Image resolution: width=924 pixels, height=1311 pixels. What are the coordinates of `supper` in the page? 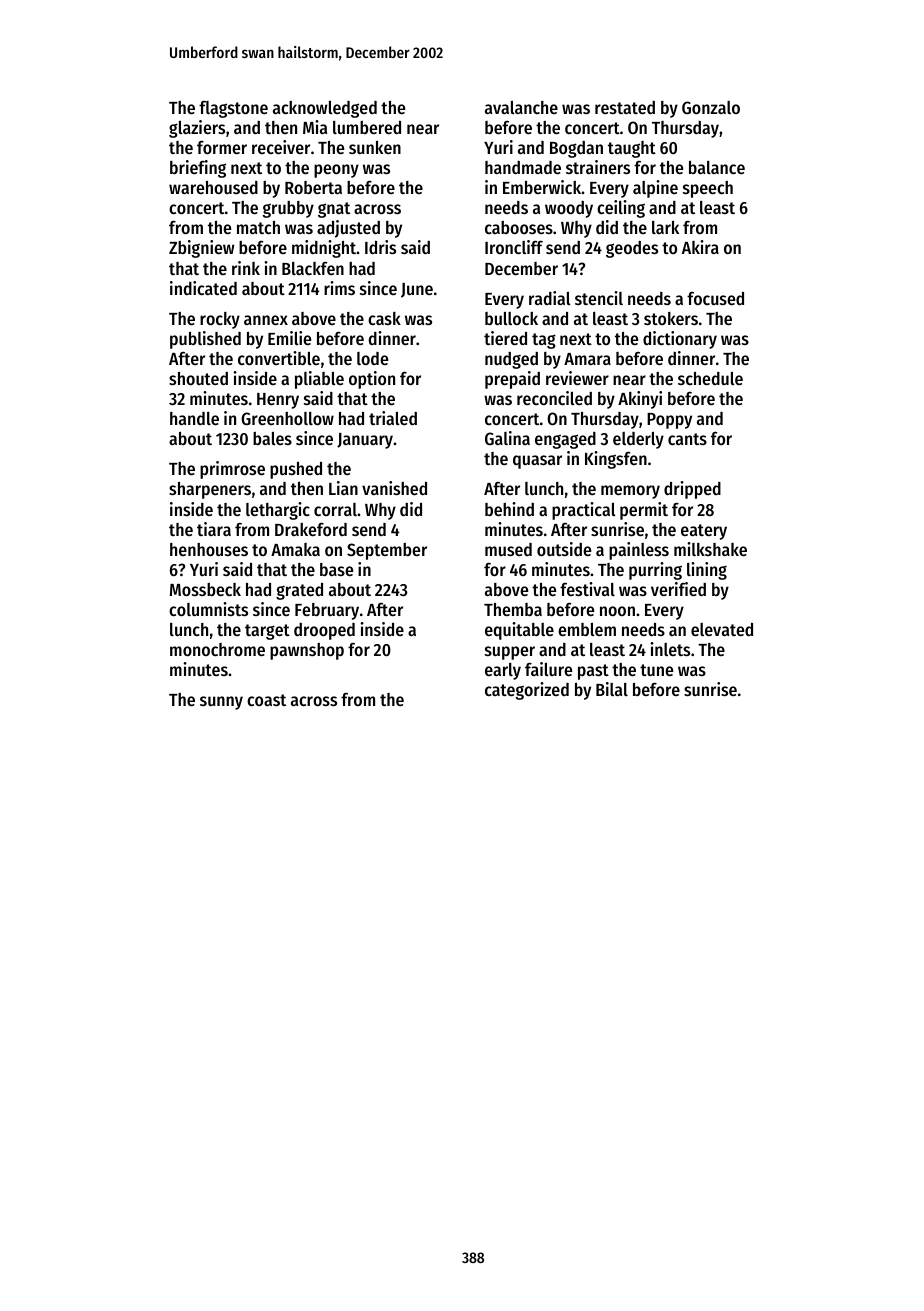 It's located at (510, 653).
